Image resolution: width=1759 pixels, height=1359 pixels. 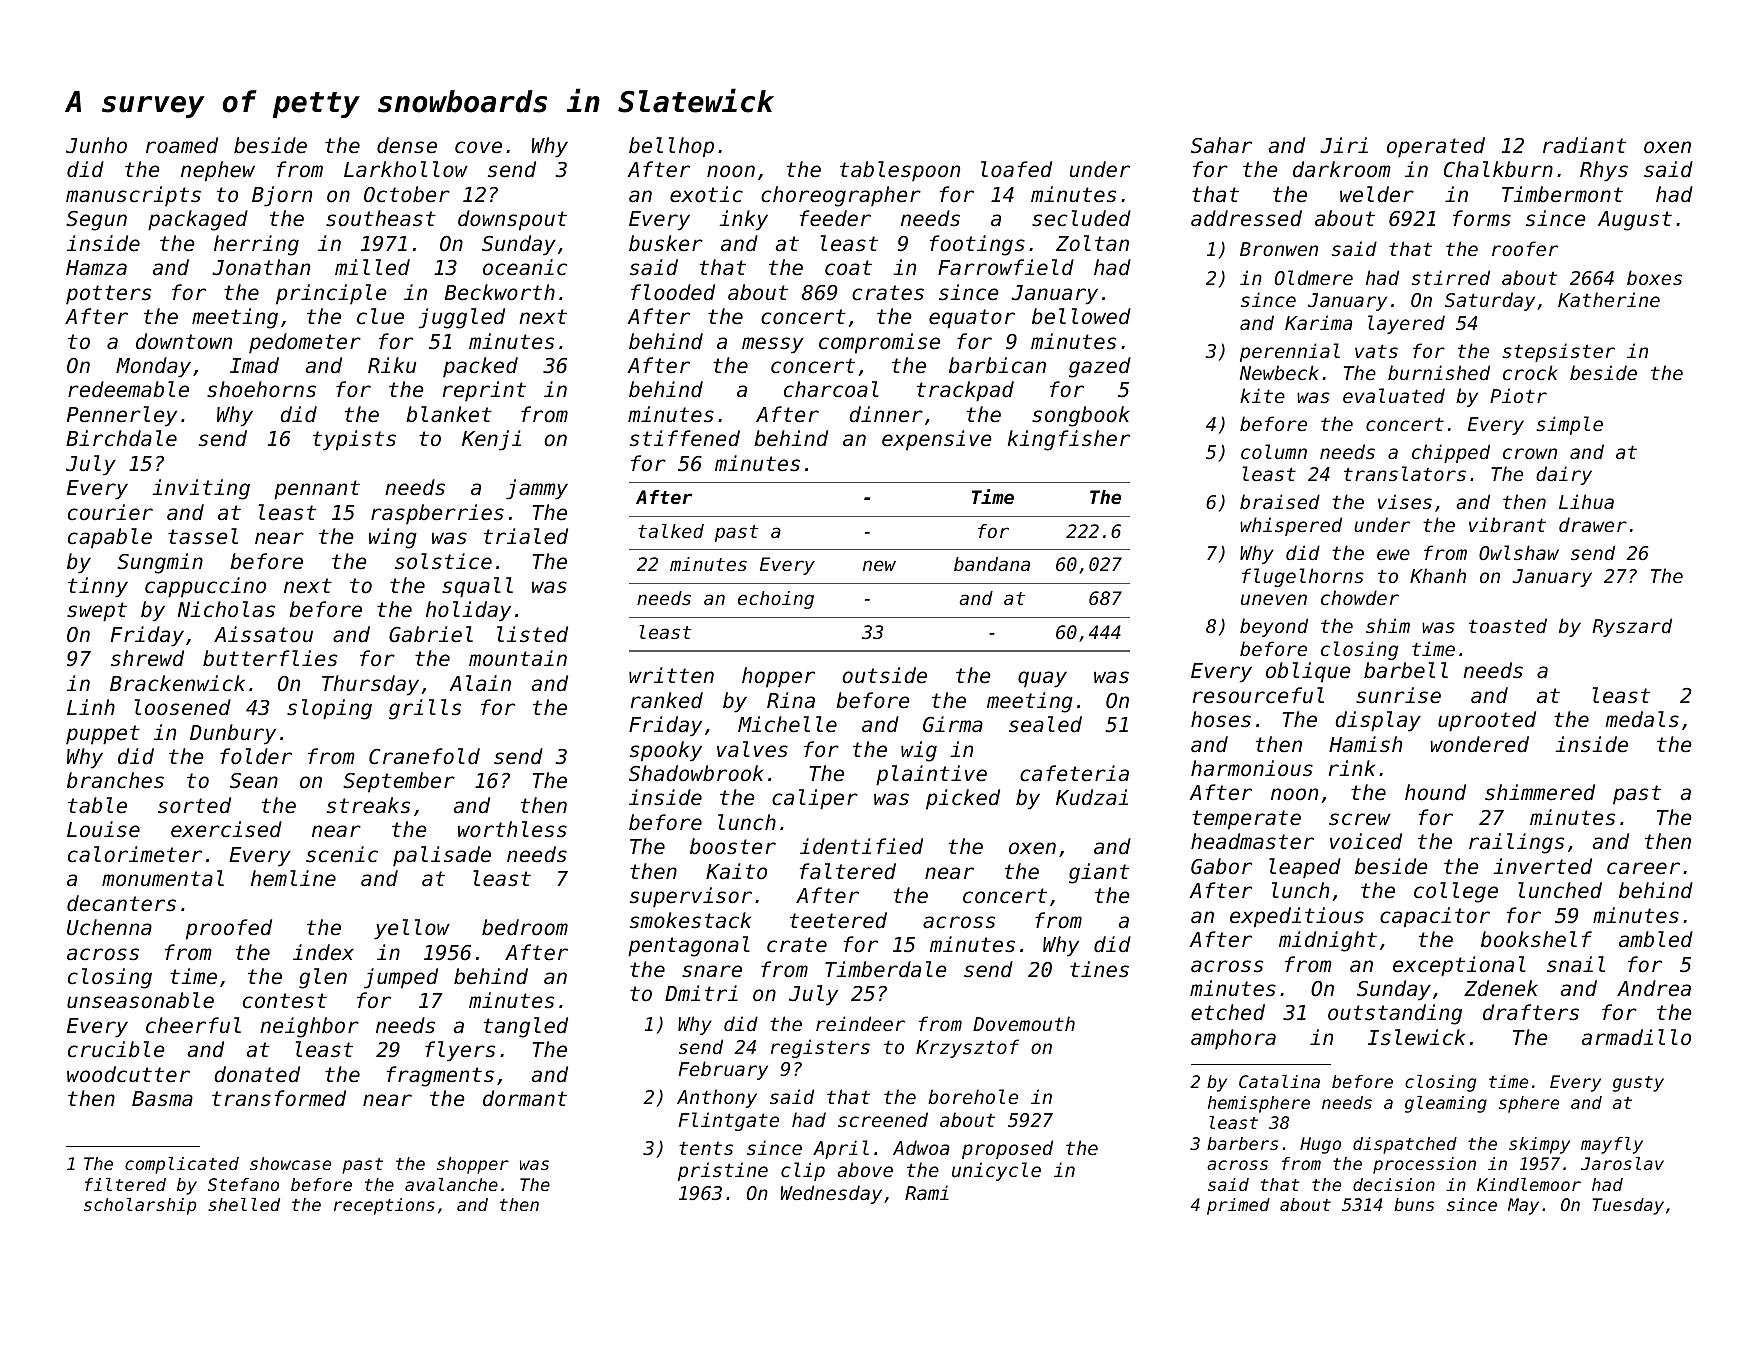 I want to click on talked, so click(x=671, y=531).
